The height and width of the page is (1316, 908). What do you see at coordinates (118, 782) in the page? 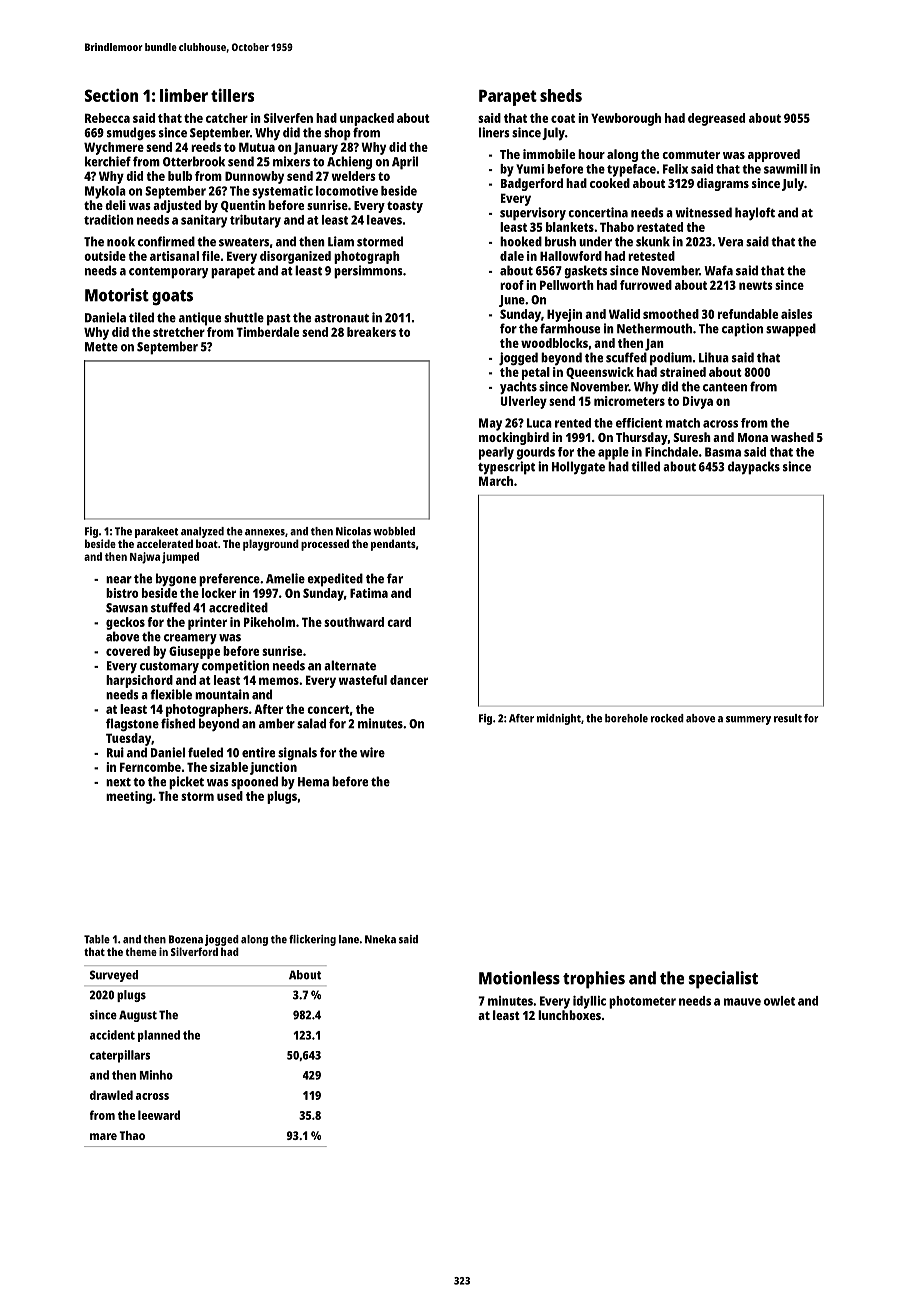
I see `next` at bounding box center [118, 782].
